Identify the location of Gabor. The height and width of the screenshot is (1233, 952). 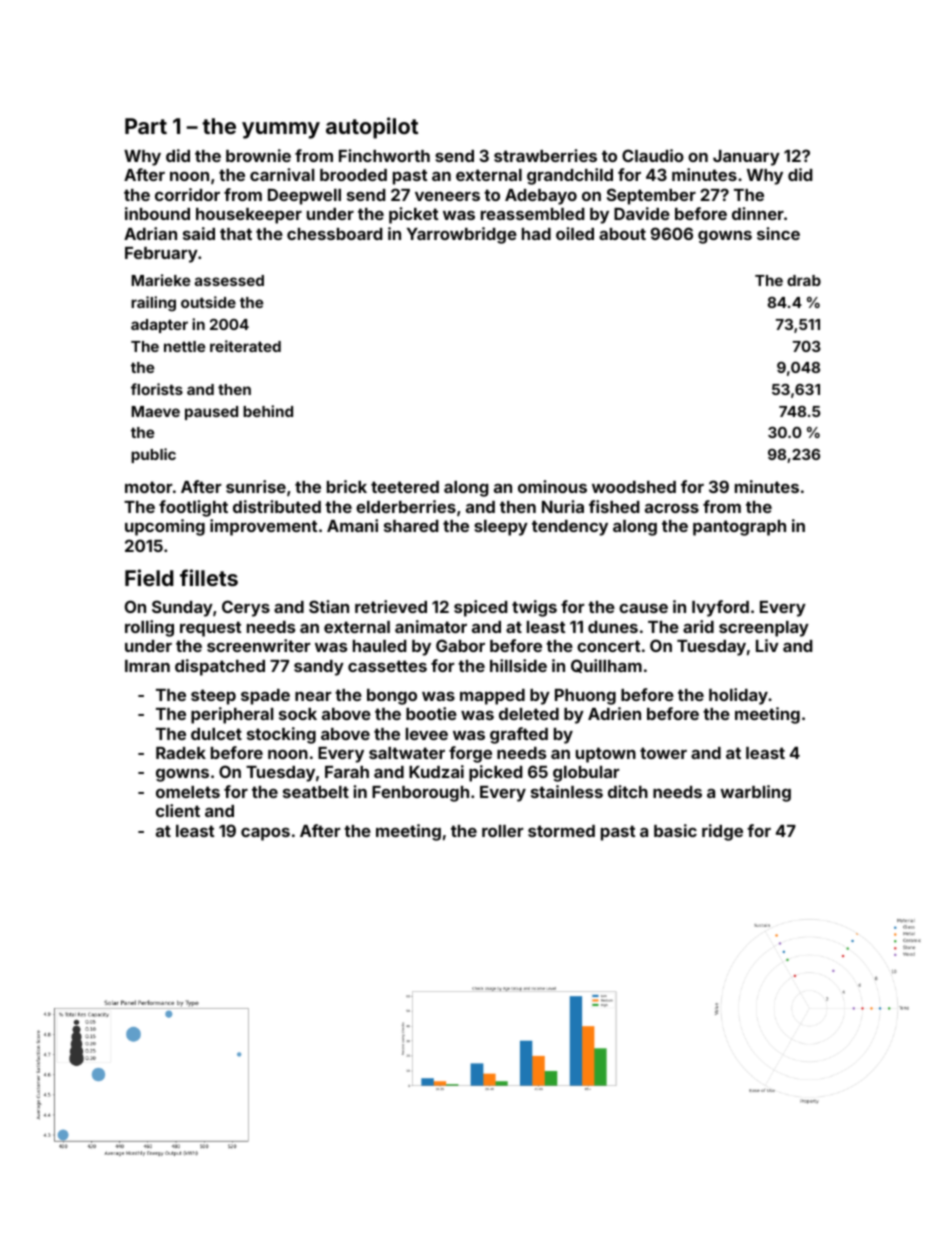
(460, 645).
